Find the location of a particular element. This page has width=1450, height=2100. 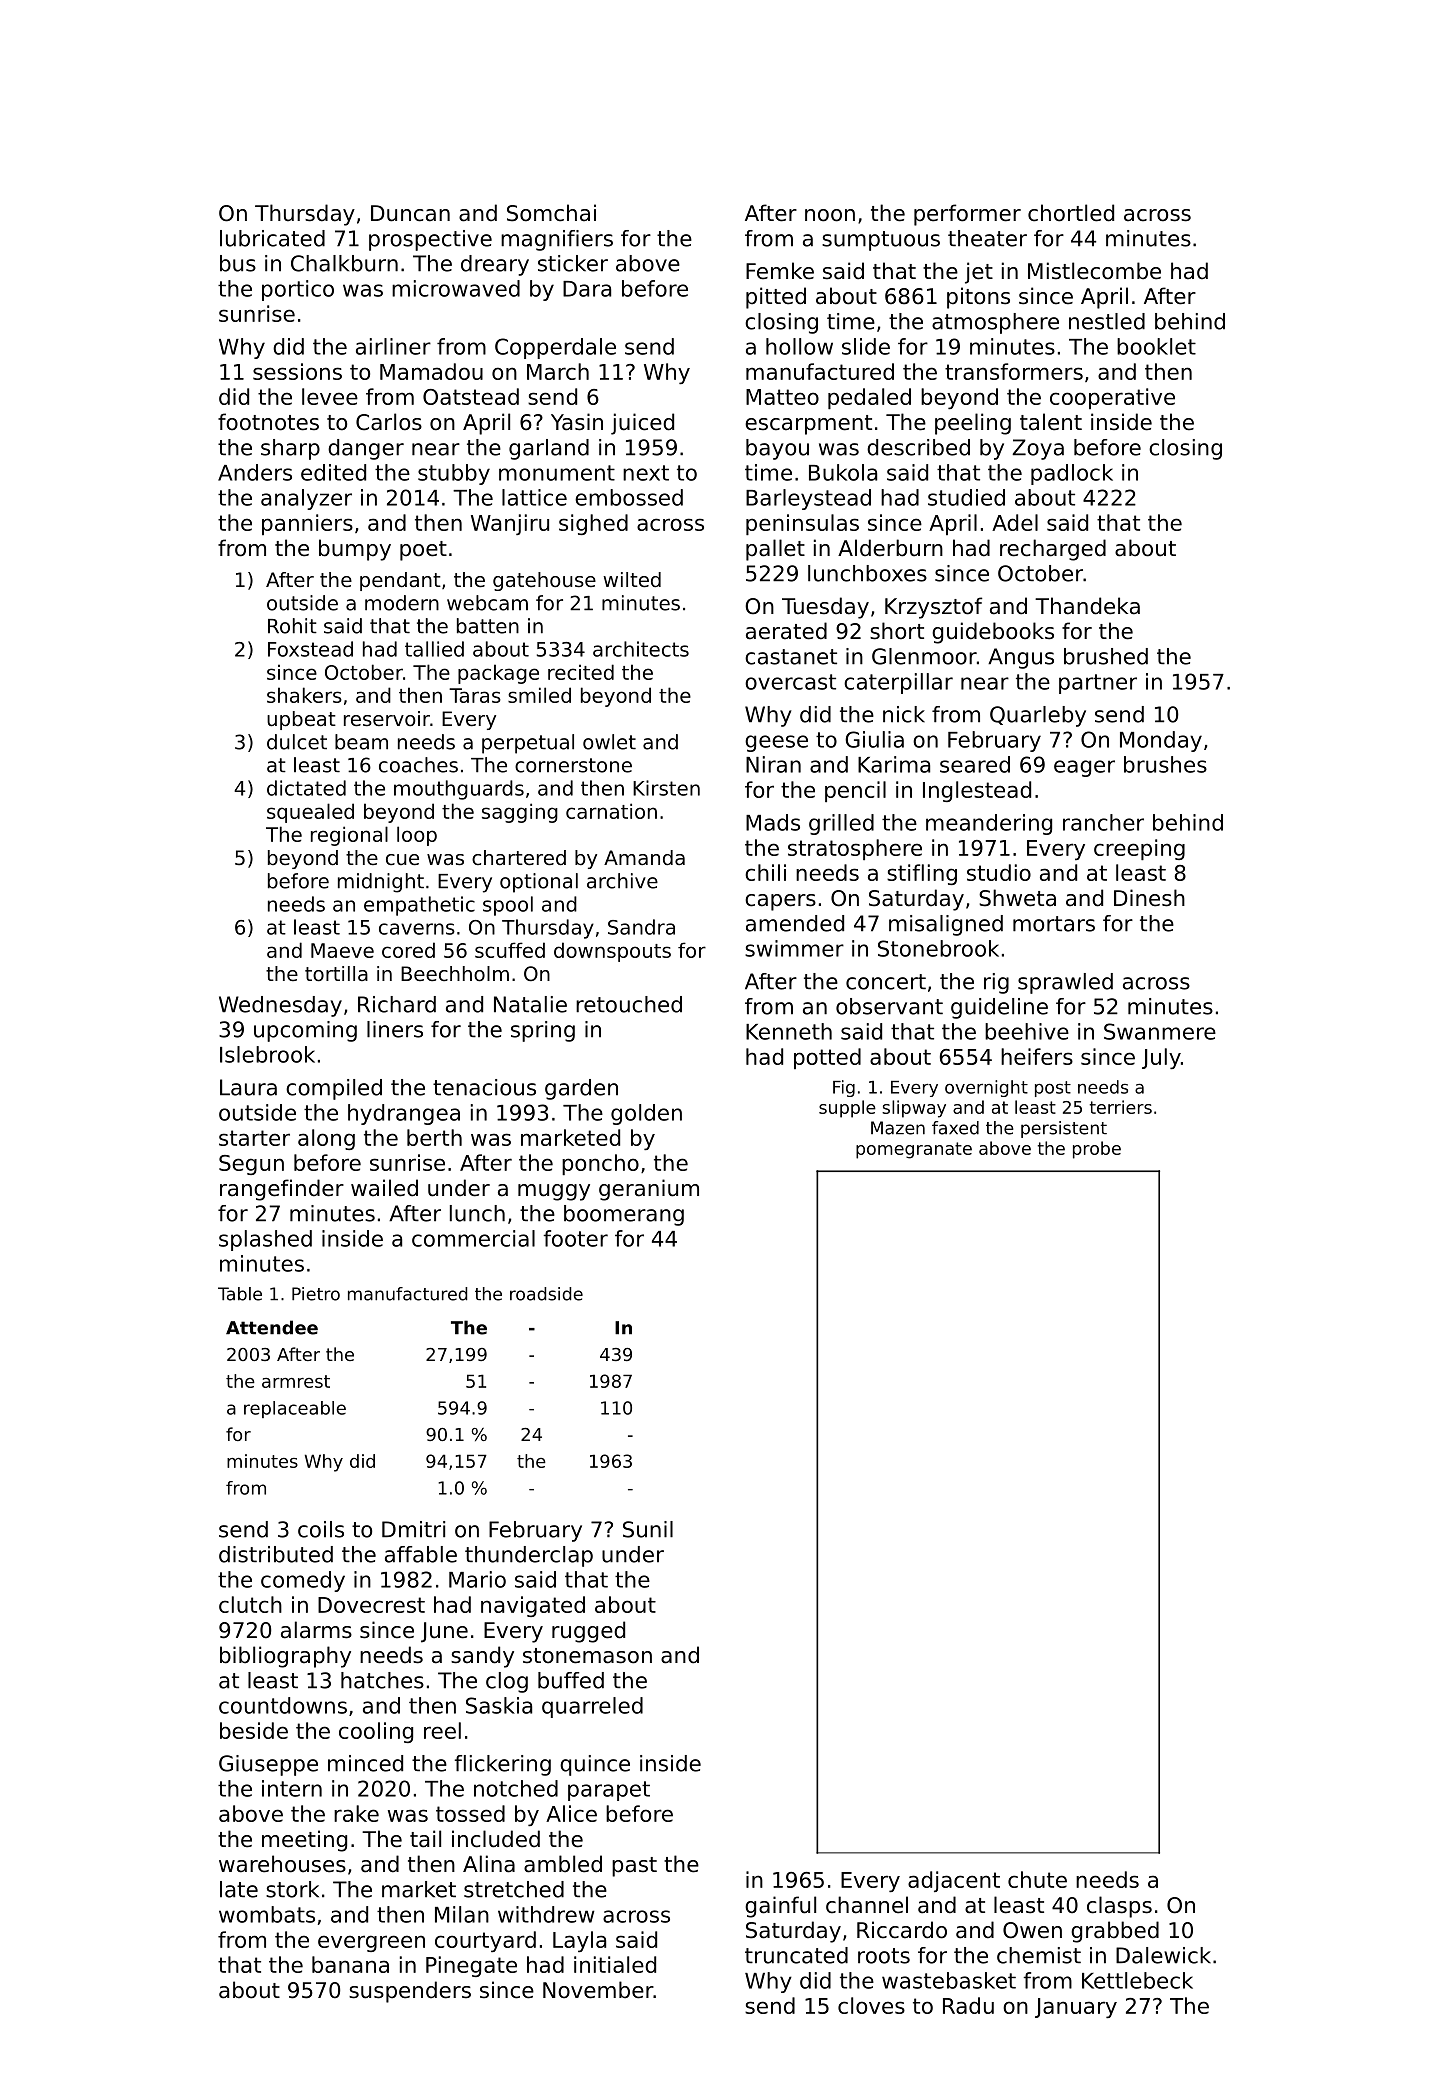

Somchai is located at coordinates (551, 213).
